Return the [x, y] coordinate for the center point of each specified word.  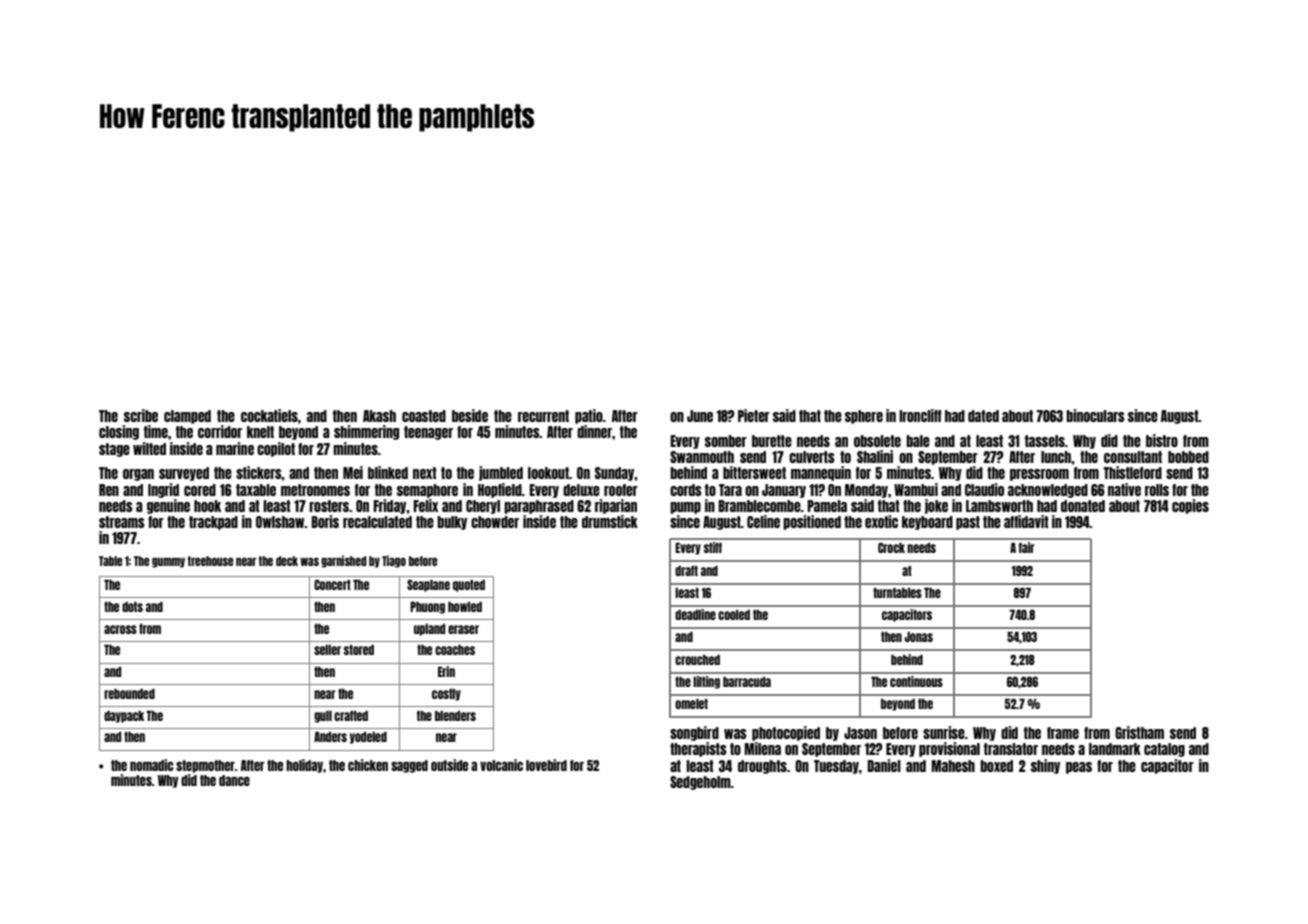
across [120, 629]
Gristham [1139, 732]
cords [686, 490]
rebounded [129, 694]
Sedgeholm [700, 783]
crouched [697, 660]
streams [122, 522]
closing [119, 432]
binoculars [1095, 415]
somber [726, 441]
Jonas [919, 637]
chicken [368, 765]
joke [936, 506]
